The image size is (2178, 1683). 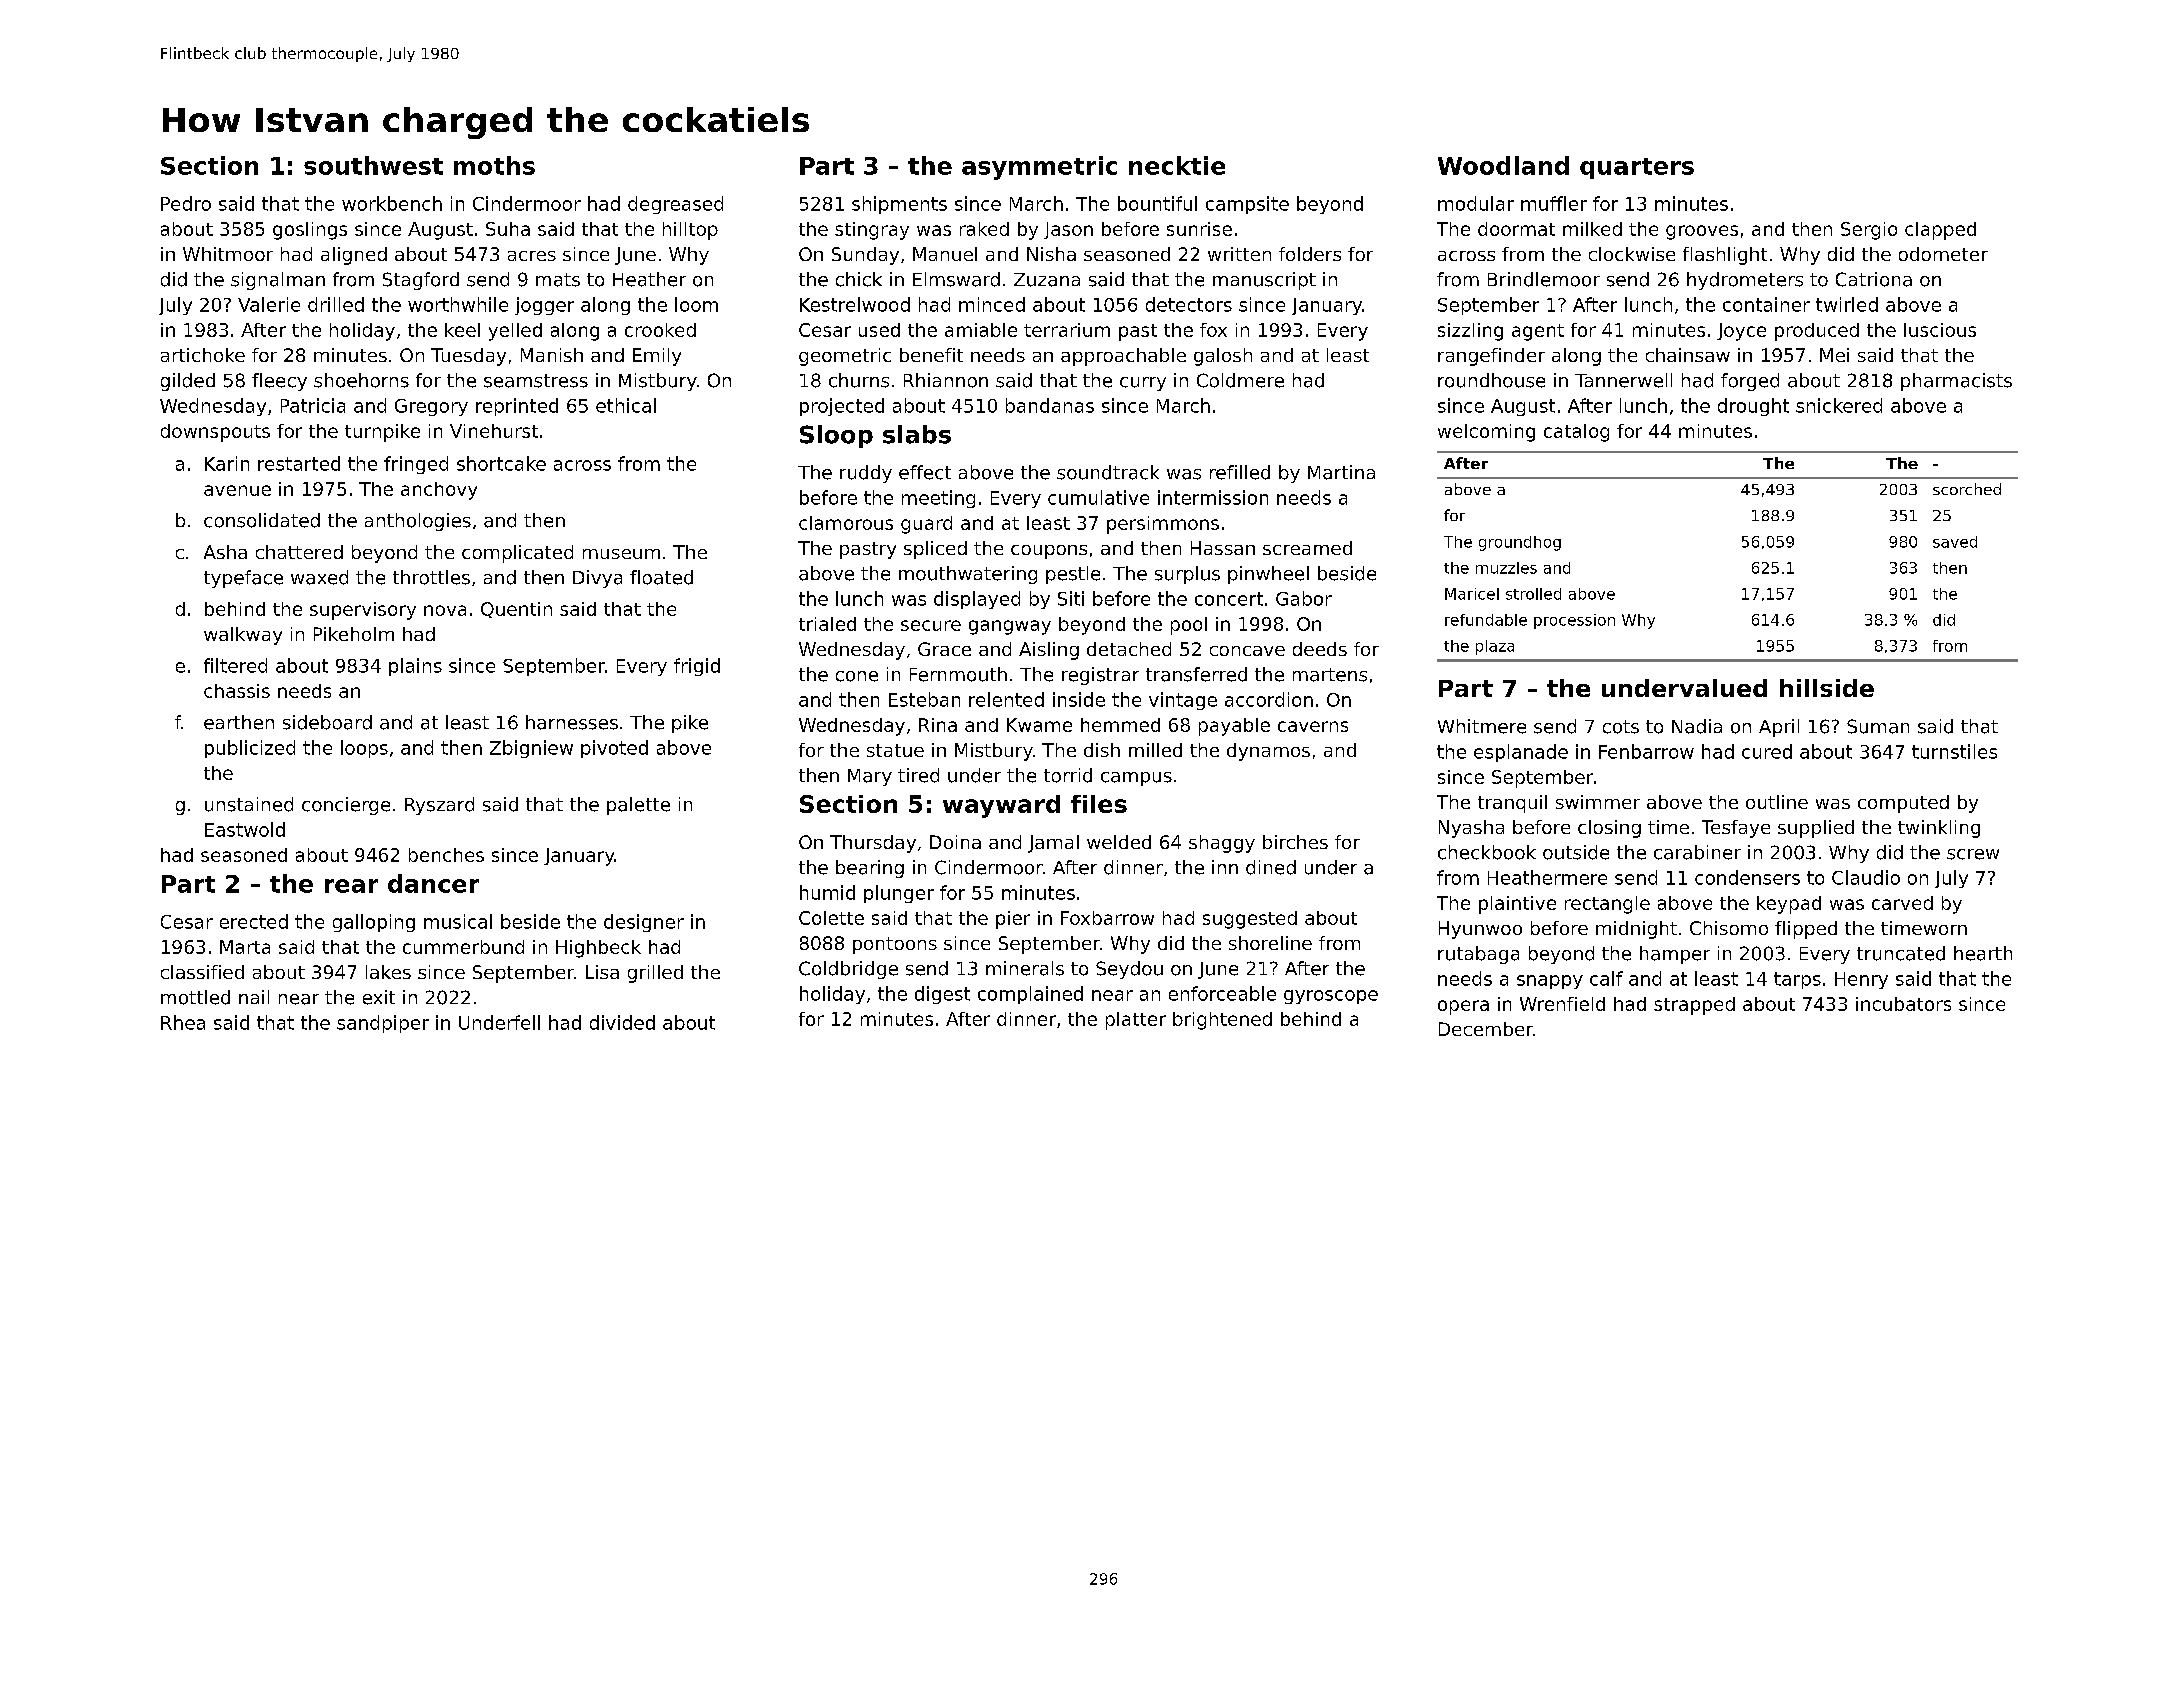 I want to click on asymmetric, so click(x=1039, y=168).
